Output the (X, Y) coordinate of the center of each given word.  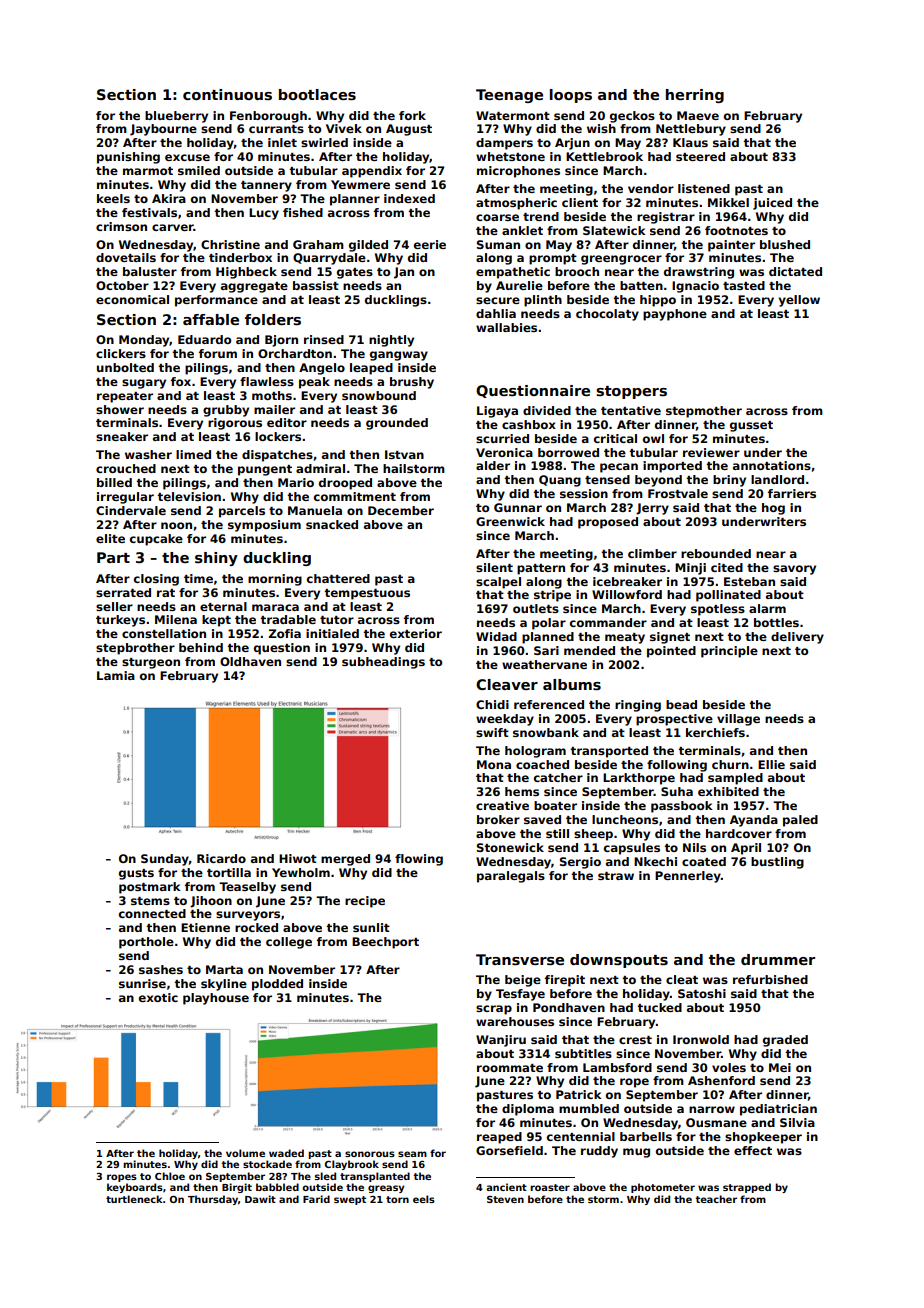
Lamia (116, 675)
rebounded (716, 553)
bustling (777, 863)
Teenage (509, 96)
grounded (397, 424)
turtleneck (134, 1199)
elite (110, 538)
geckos (632, 117)
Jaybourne (163, 130)
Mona (494, 764)
